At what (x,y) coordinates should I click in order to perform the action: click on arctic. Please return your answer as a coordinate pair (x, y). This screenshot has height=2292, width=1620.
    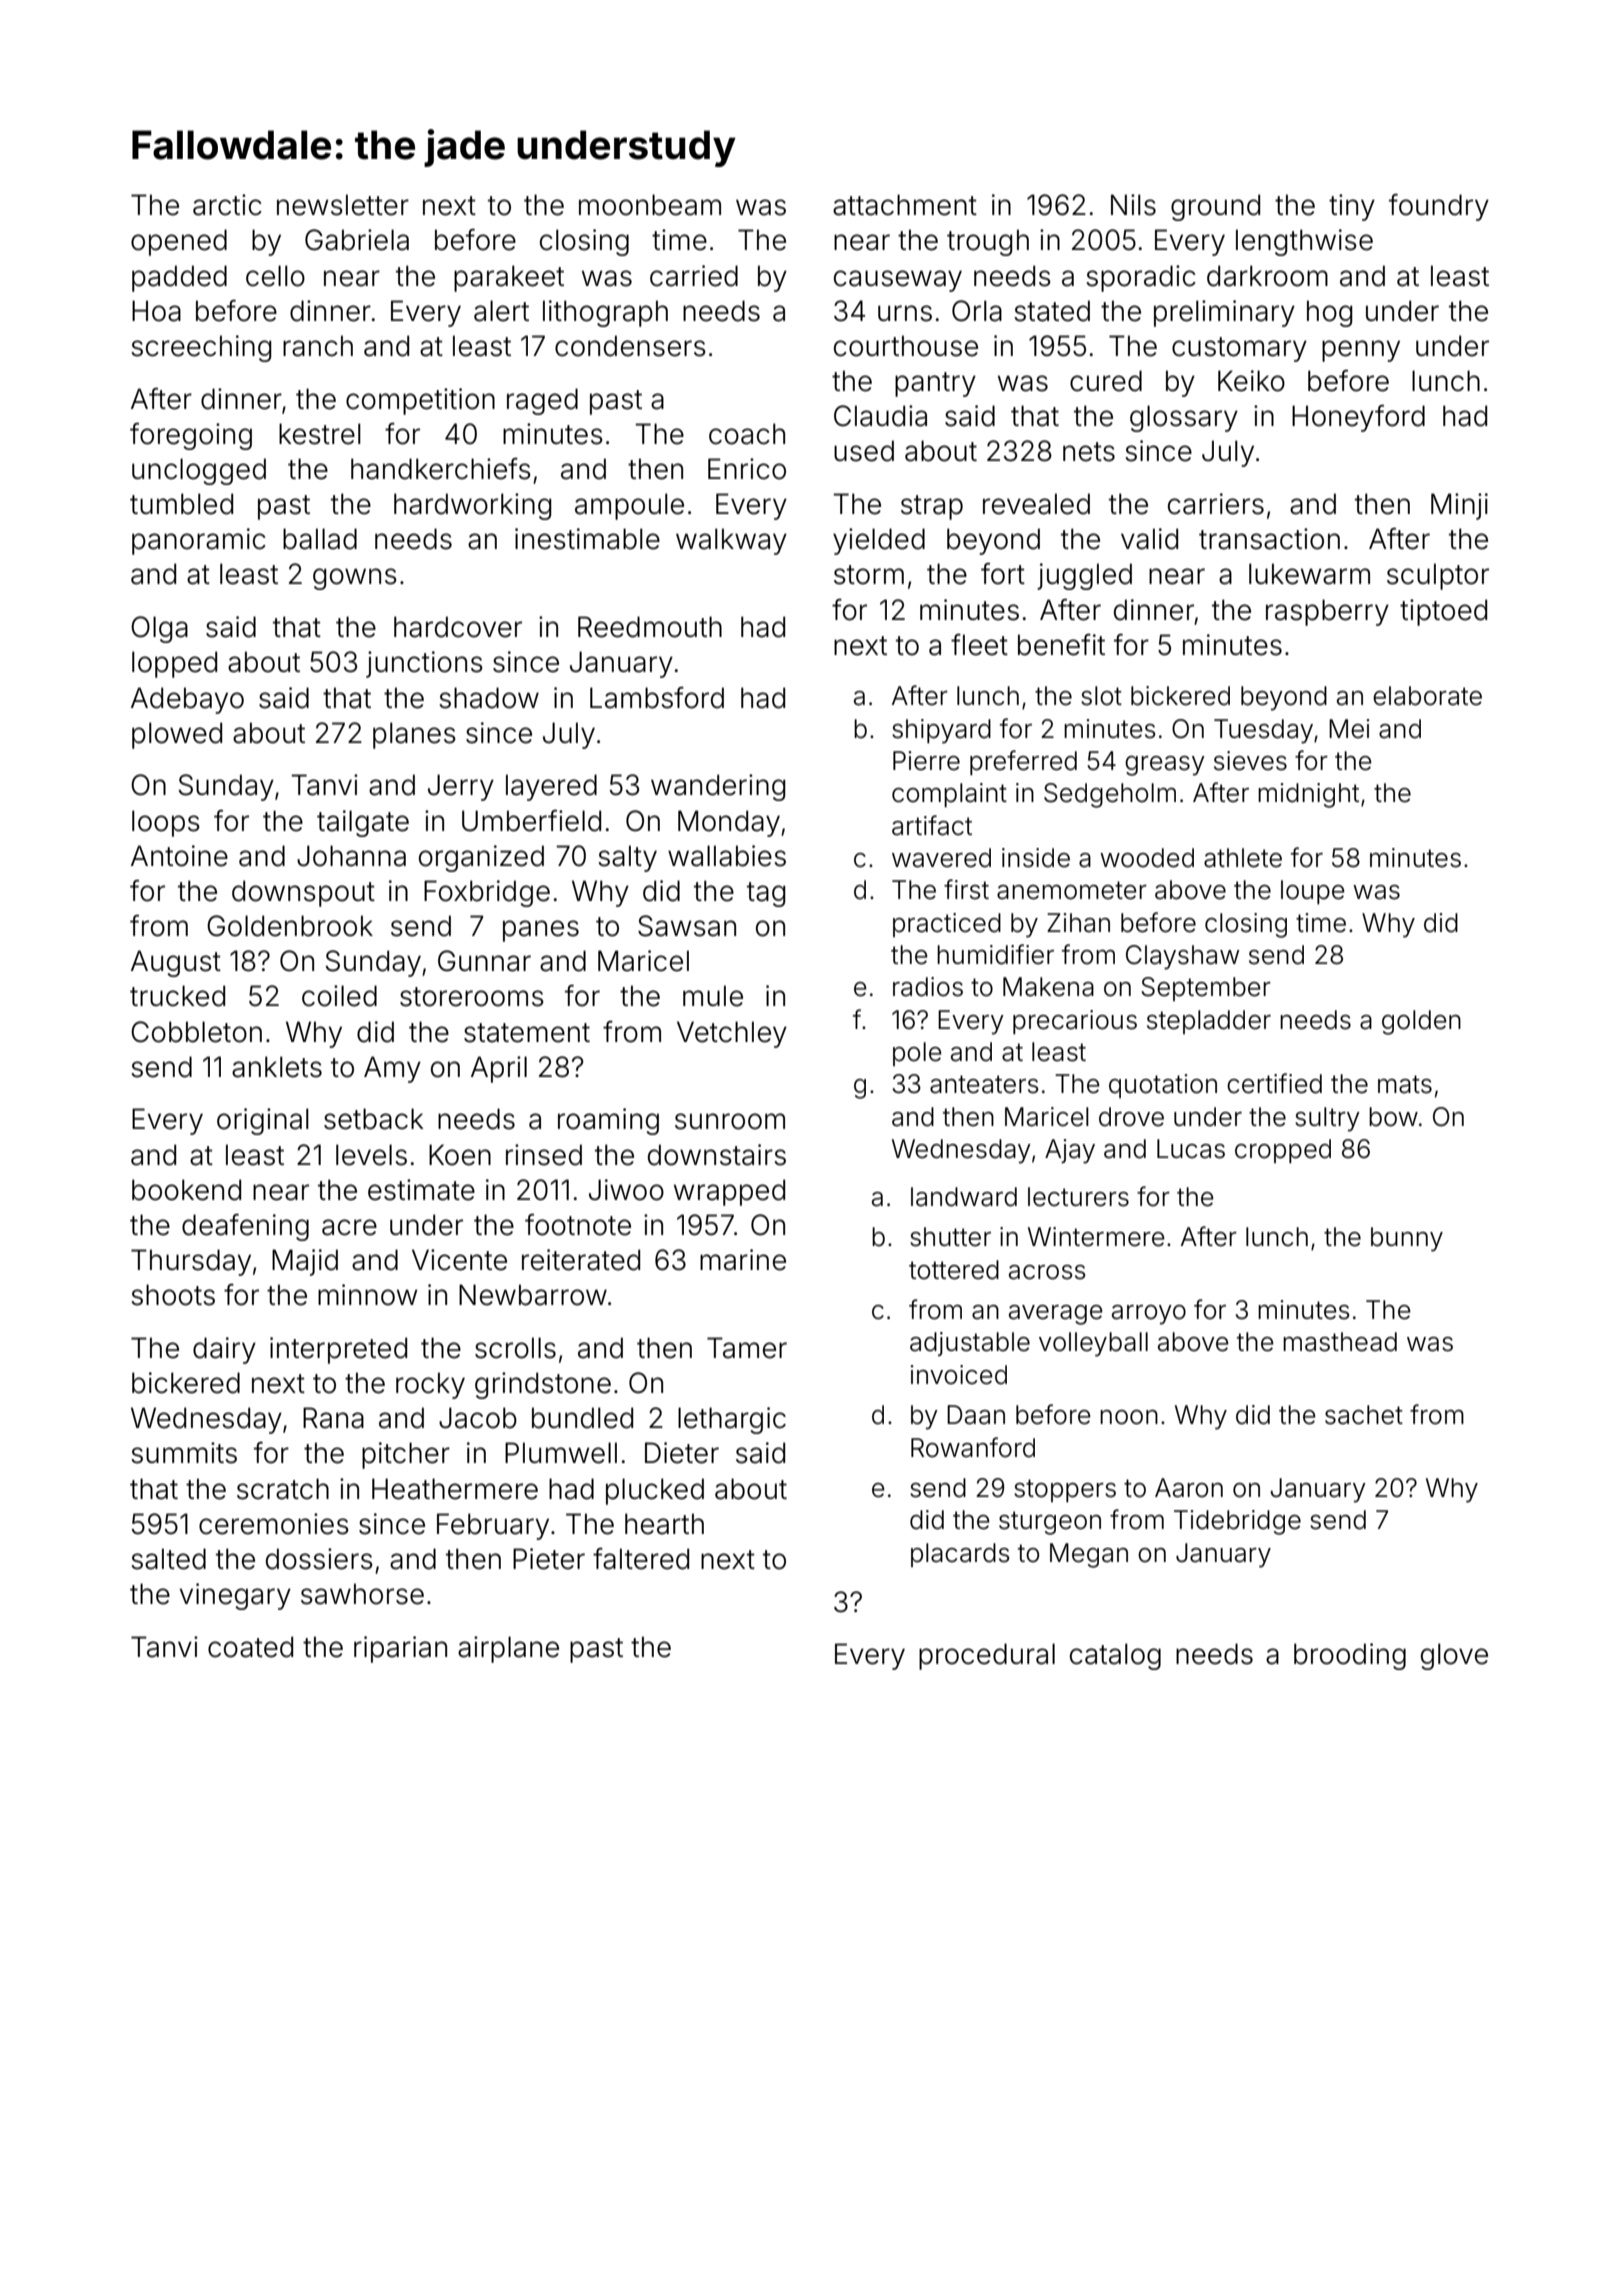
    Looking at the image, I should click on (227, 205).
